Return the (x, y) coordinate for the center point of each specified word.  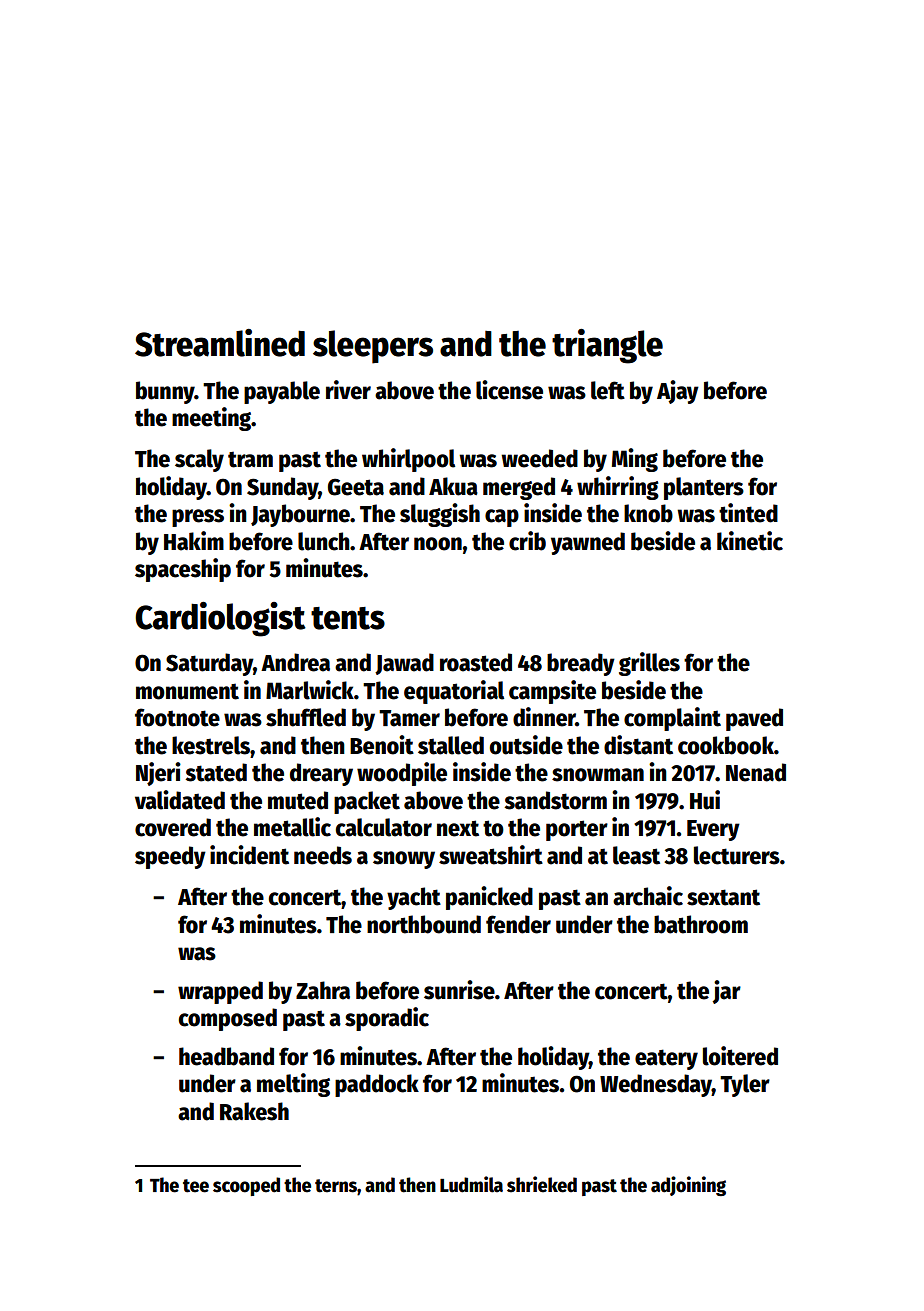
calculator (384, 827)
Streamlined (220, 343)
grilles (649, 664)
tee (196, 1186)
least (636, 855)
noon (438, 544)
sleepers (373, 347)
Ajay (678, 392)
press (198, 518)
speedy (170, 857)
